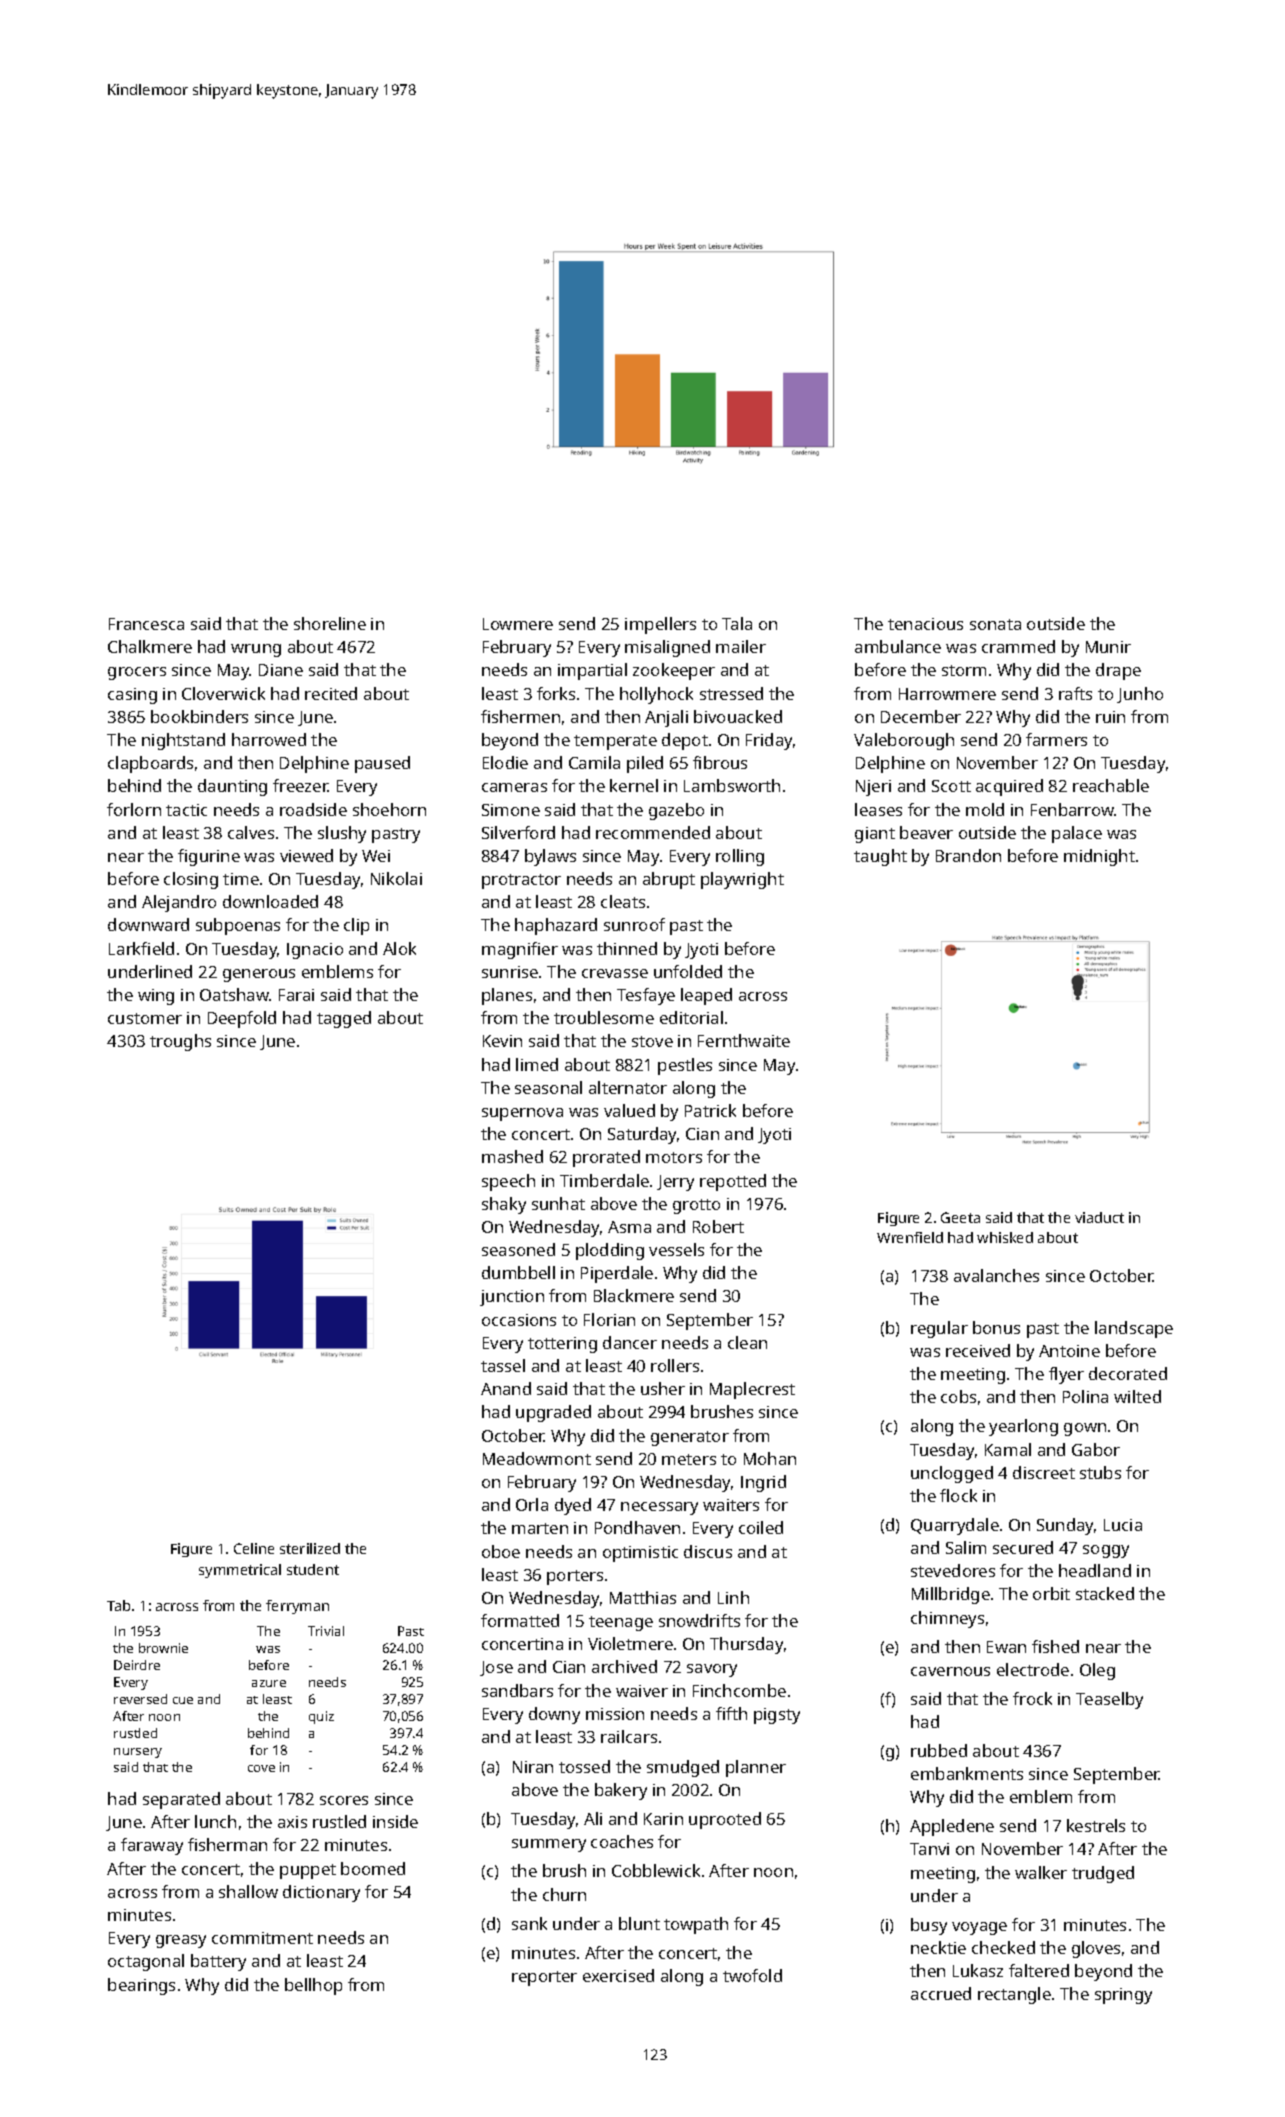  What do you see at coordinates (1073, 809) in the page?
I see `Fenbarrow` at bounding box center [1073, 809].
